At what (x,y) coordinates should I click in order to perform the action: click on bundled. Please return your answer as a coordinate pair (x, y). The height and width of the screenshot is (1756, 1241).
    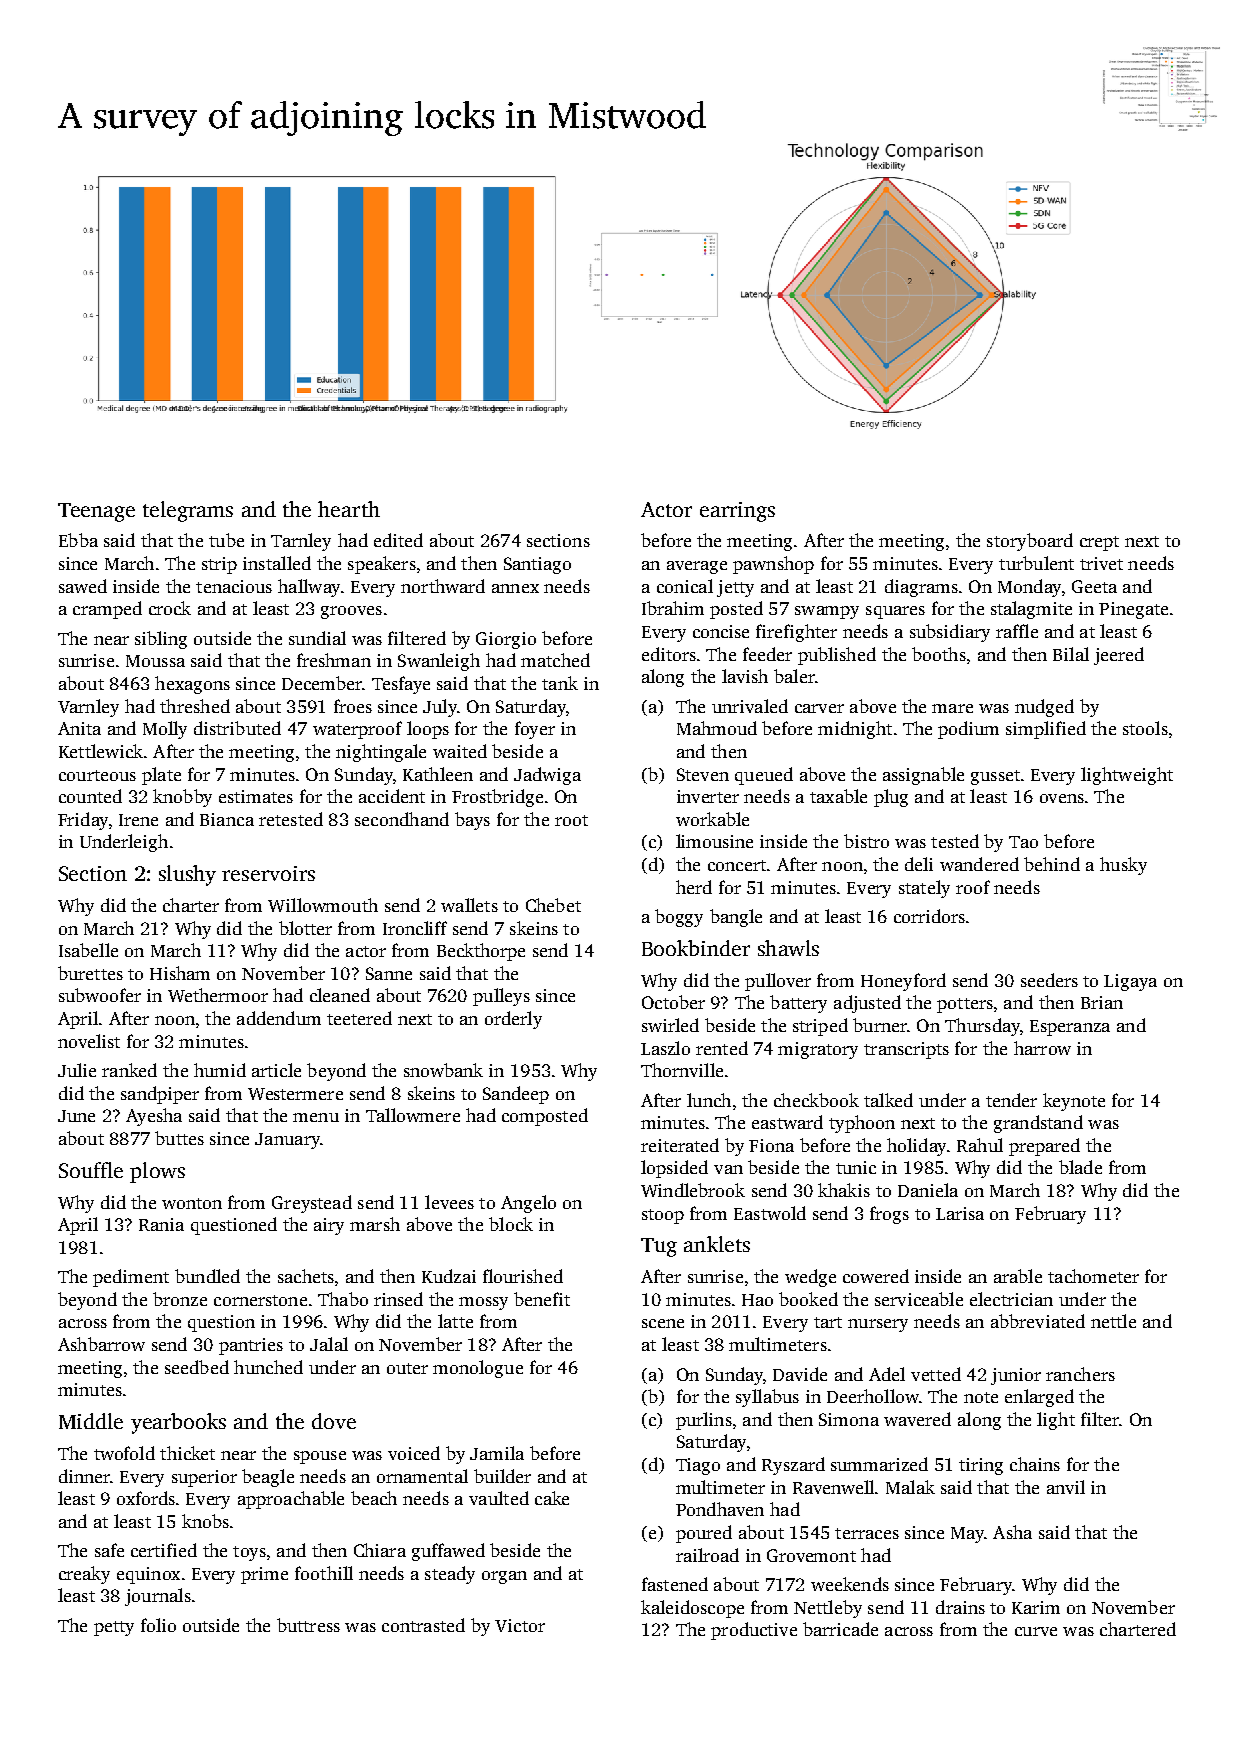
    Looking at the image, I should click on (207, 1276).
